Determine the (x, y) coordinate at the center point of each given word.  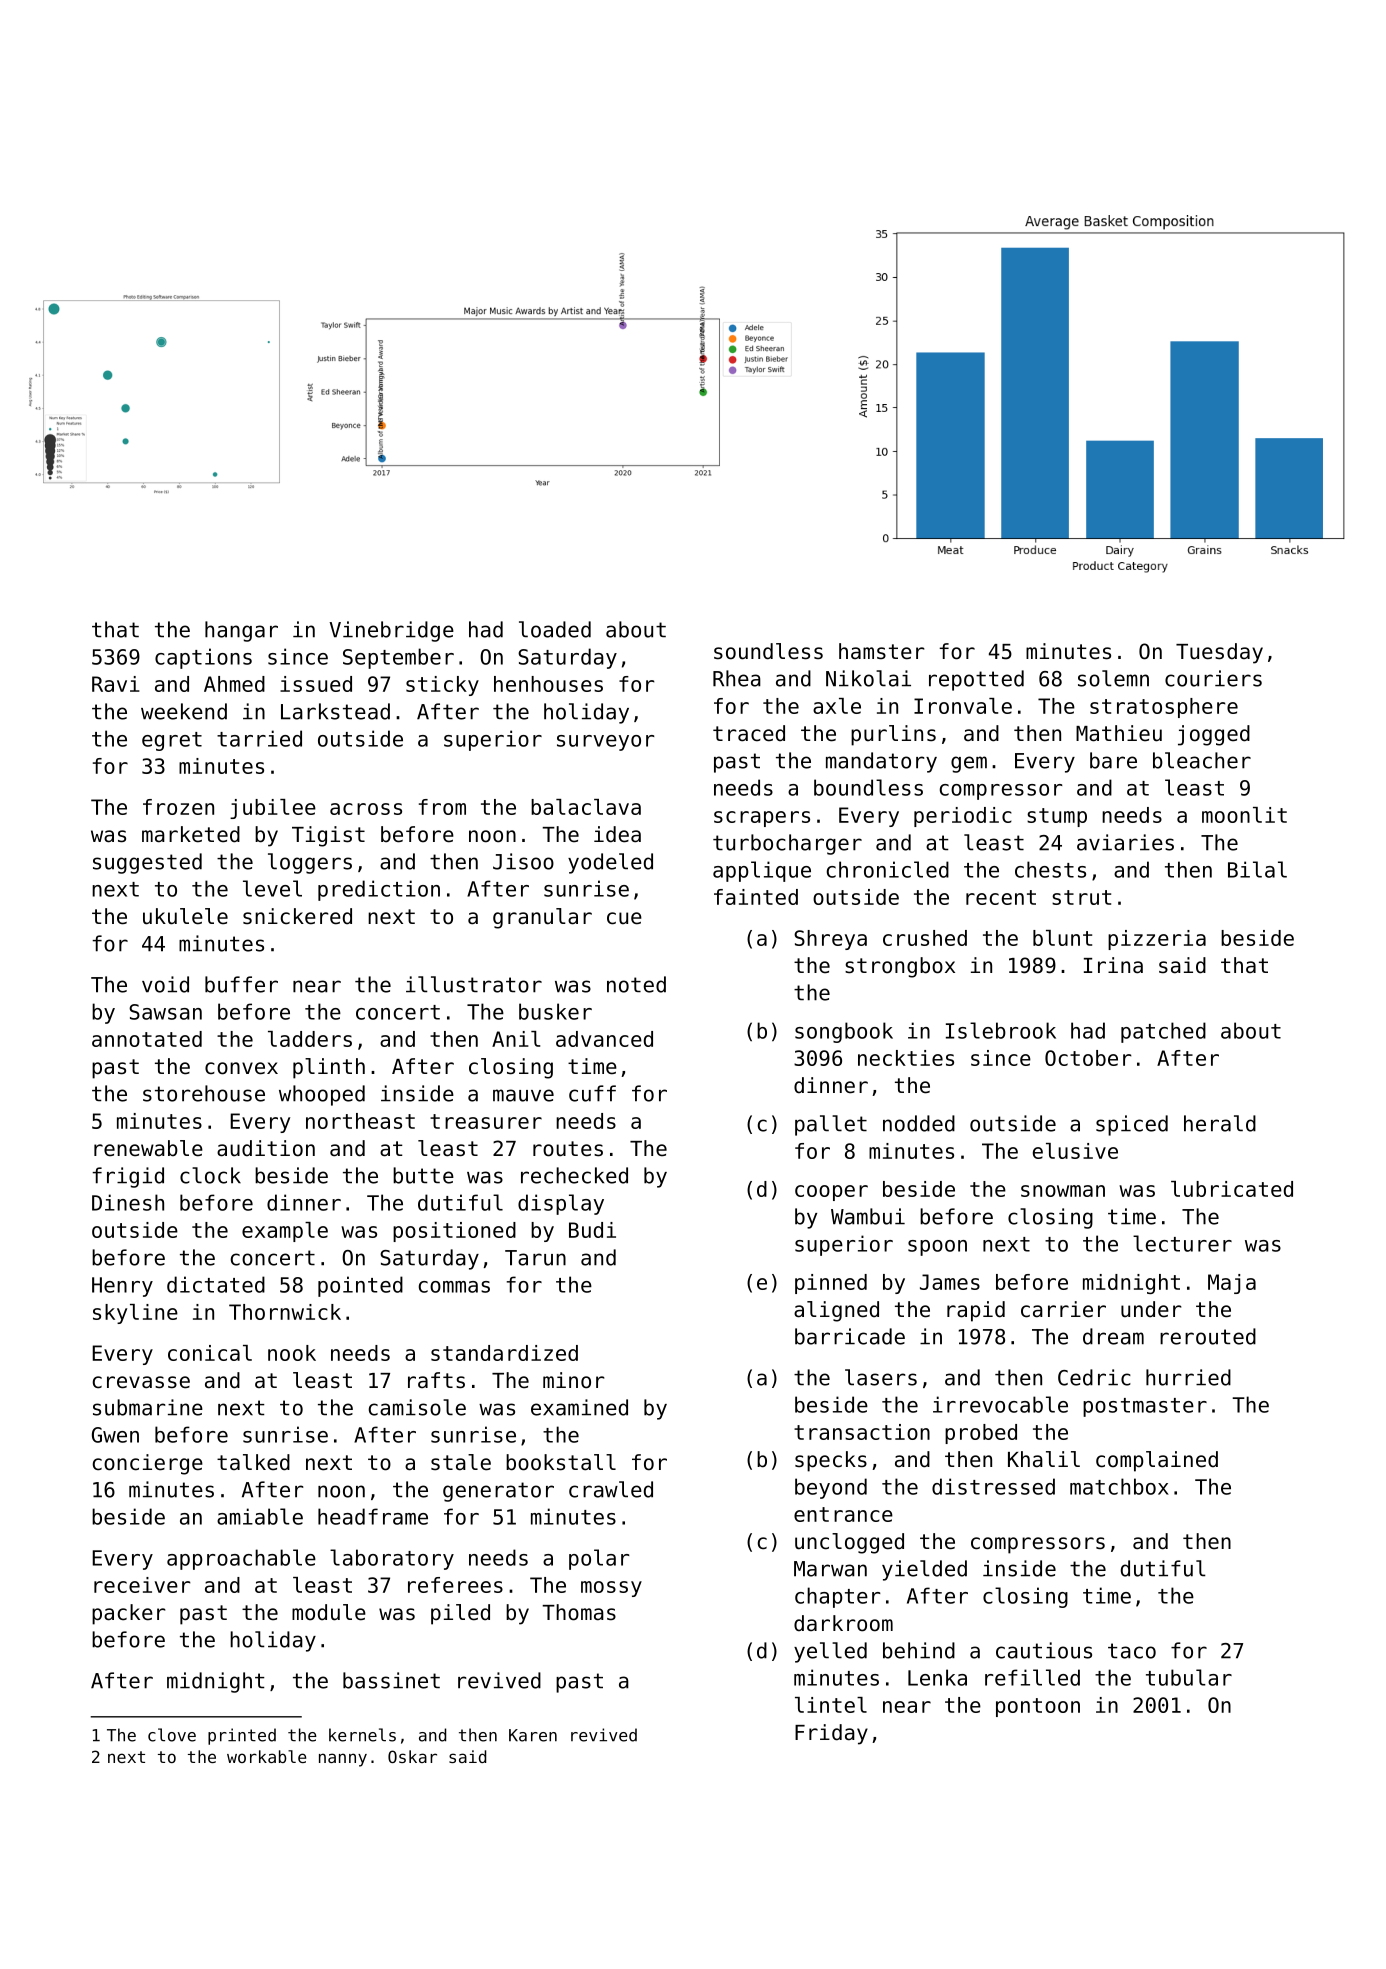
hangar (241, 631)
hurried (1188, 1377)
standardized (504, 1353)
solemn (1113, 678)
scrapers (762, 819)
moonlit (1244, 815)
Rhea (737, 678)
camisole (417, 1407)
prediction (379, 890)
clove (172, 1735)
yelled (830, 1652)
